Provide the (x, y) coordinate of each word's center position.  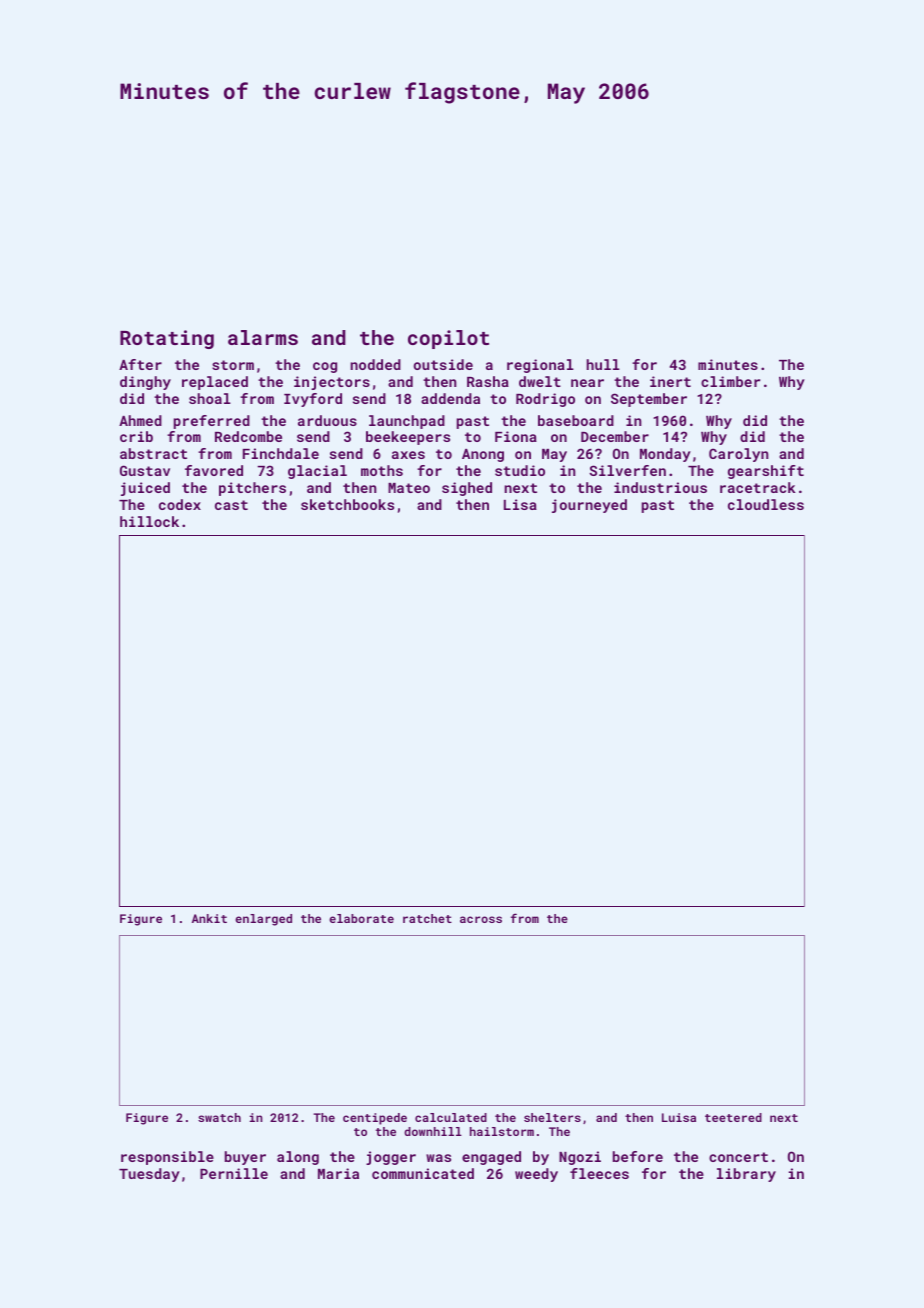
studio (520, 470)
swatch (219, 1117)
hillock (149, 521)
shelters (552, 1117)
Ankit (209, 918)
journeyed (589, 506)
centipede (375, 1119)
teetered (733, 1117)
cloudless (766, 504)
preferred (212, 422)
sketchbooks (347, 504)
